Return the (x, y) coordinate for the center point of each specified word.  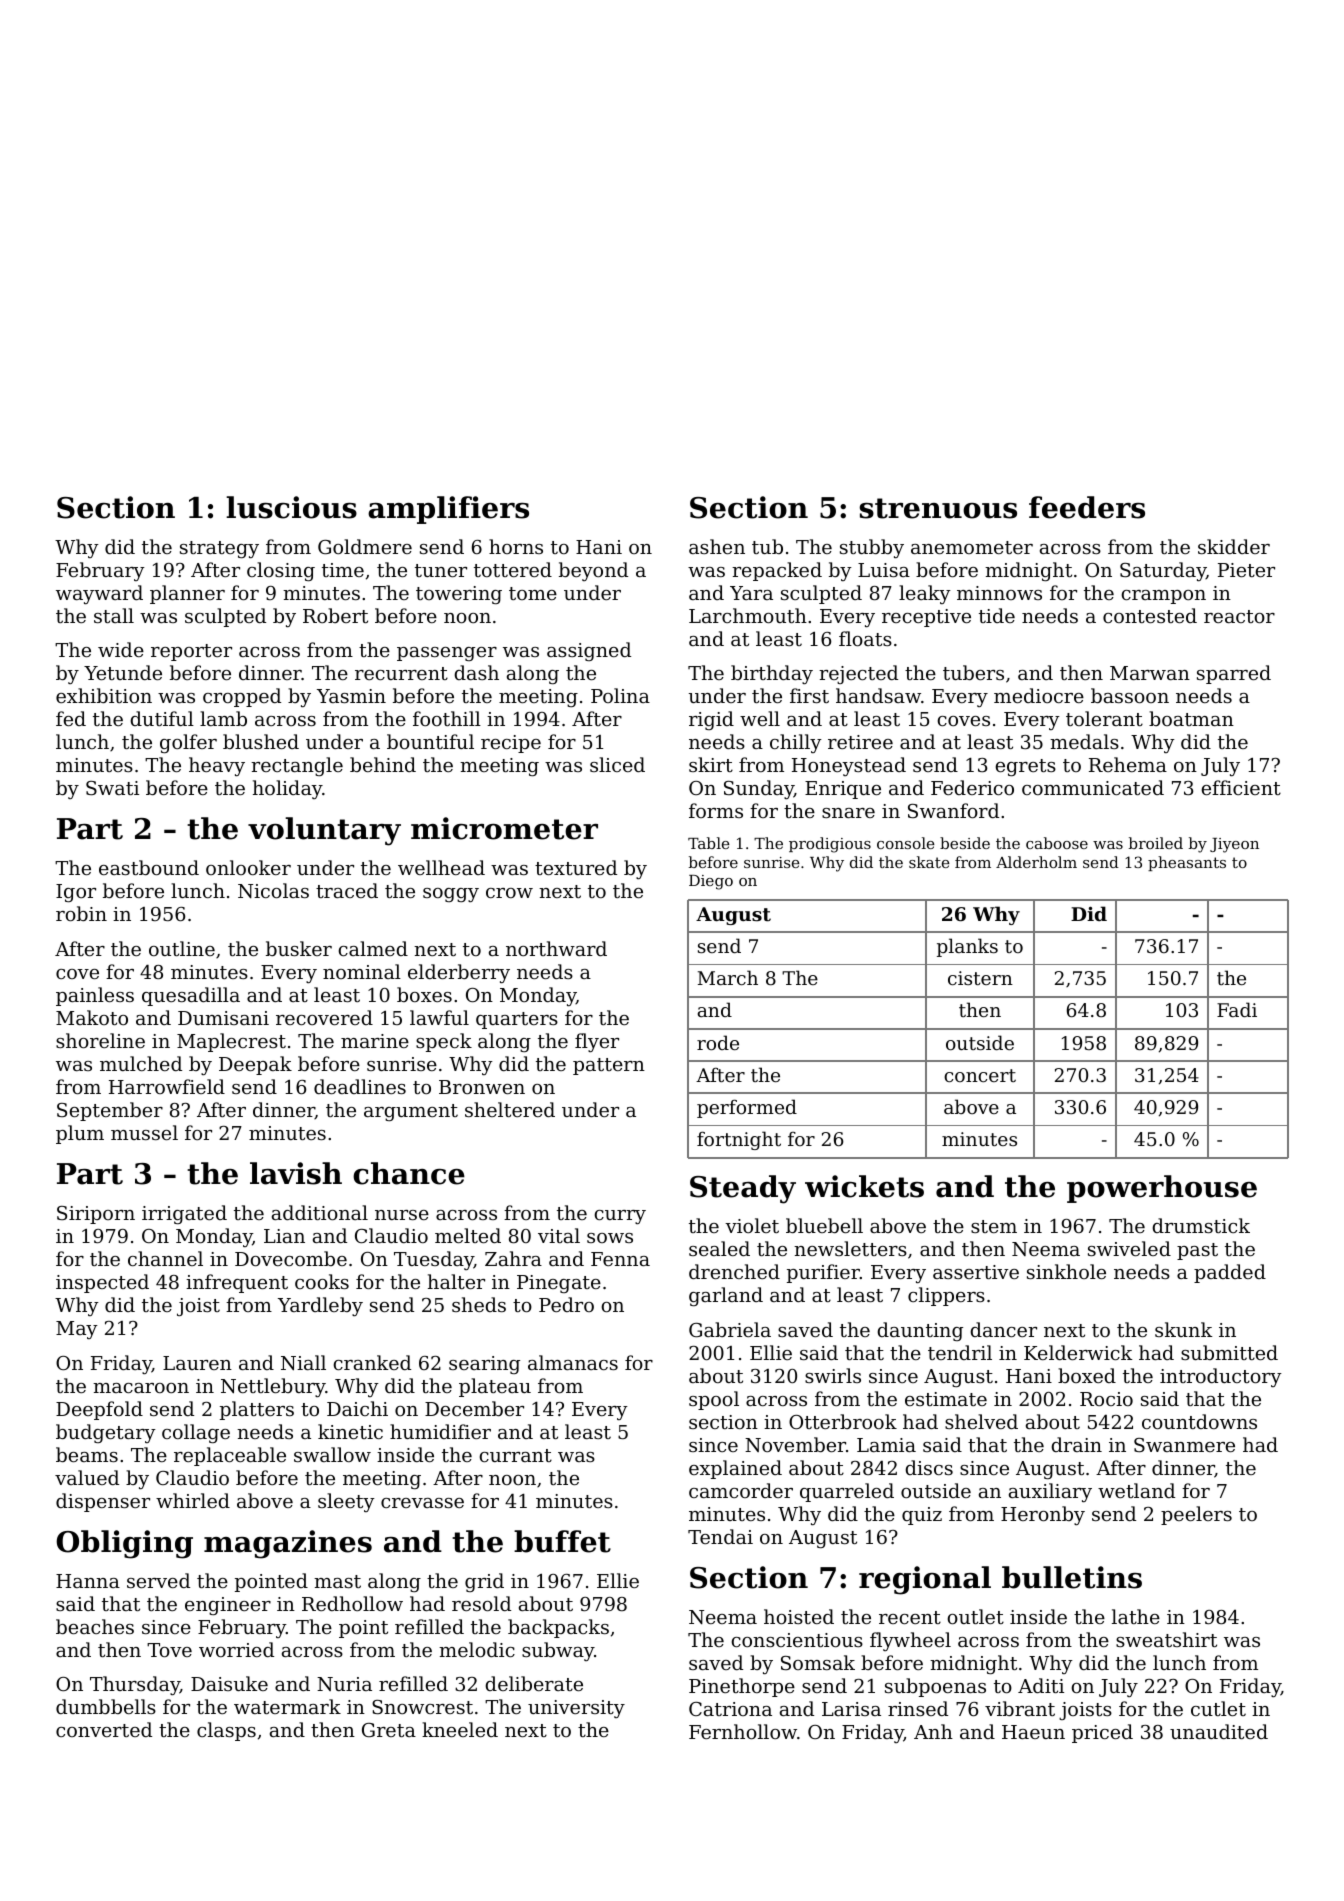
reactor (1239, 616)
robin (81, 913)
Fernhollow (743, 1731)
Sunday (759, 789)
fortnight (739, 1140)
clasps (226, 1731)
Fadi (1237, 1009)
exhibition (104, 695)
